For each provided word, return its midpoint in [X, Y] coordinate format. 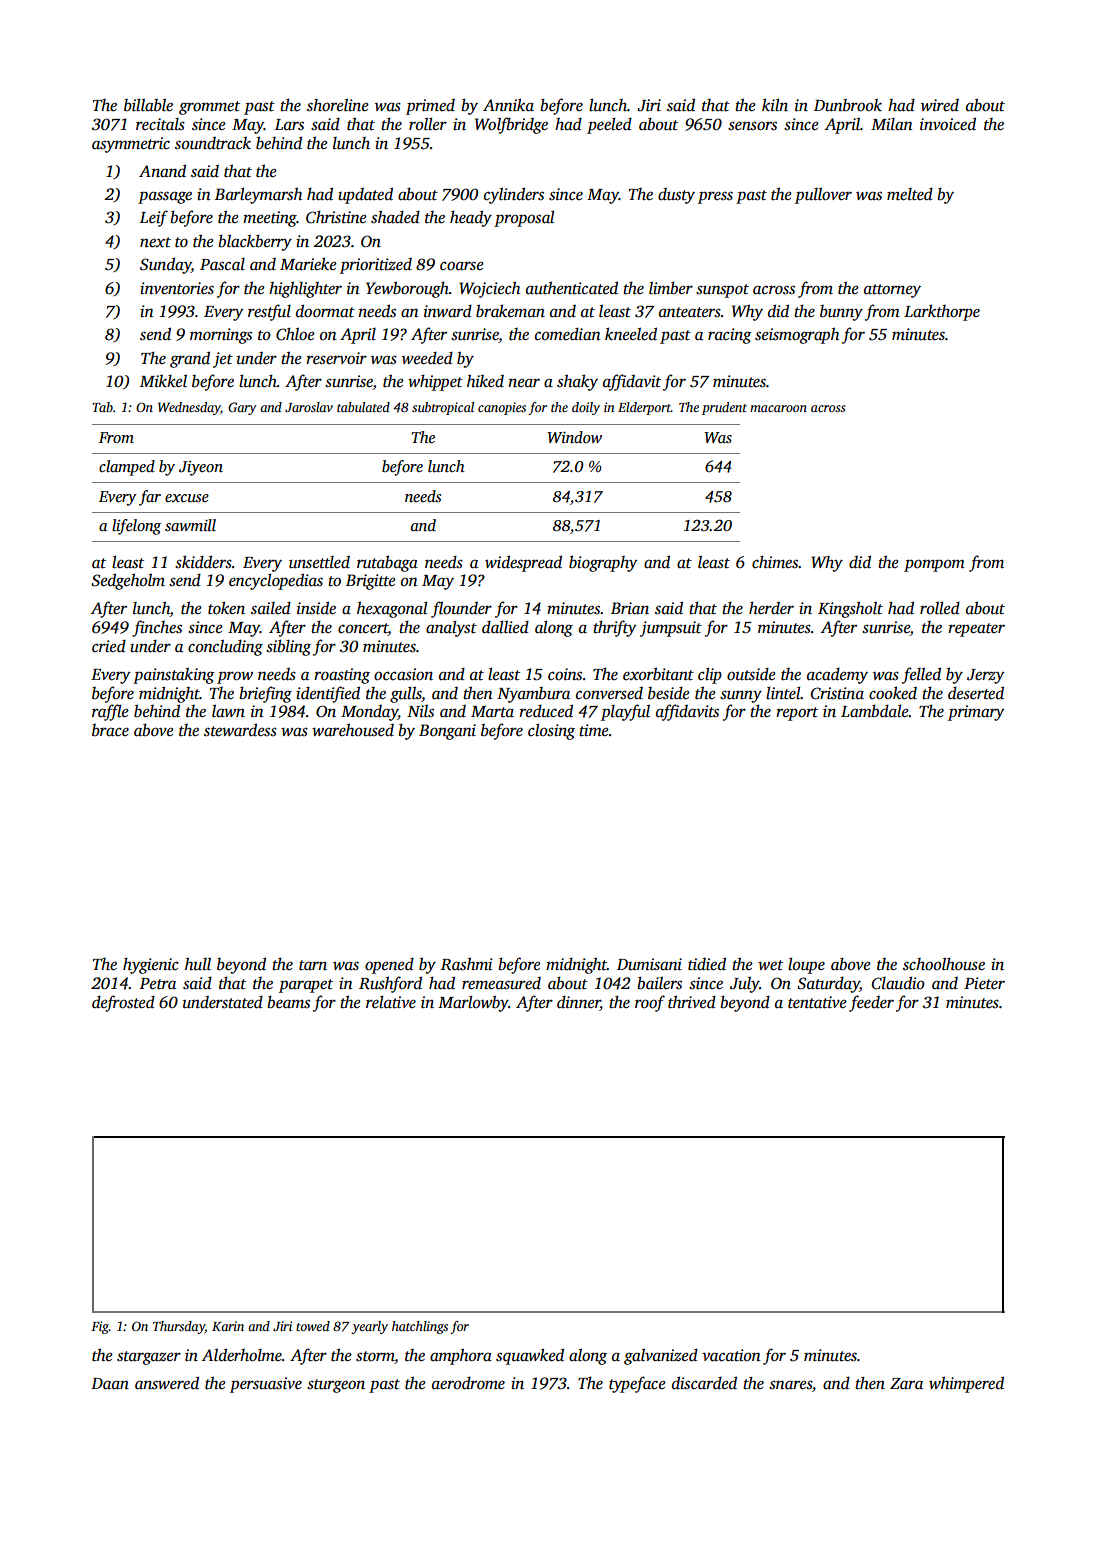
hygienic [151, 965]
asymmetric [131, 145]
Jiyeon [201, 468]
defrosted [123, 1003]
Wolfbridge [511, 125]
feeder [871, 1003]
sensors [752, 126]
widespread [523, 563]
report [797, 714]
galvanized [661, 1356]
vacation [731, 1355]
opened [389, 965]
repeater [976, 630]
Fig [100, 1327]
